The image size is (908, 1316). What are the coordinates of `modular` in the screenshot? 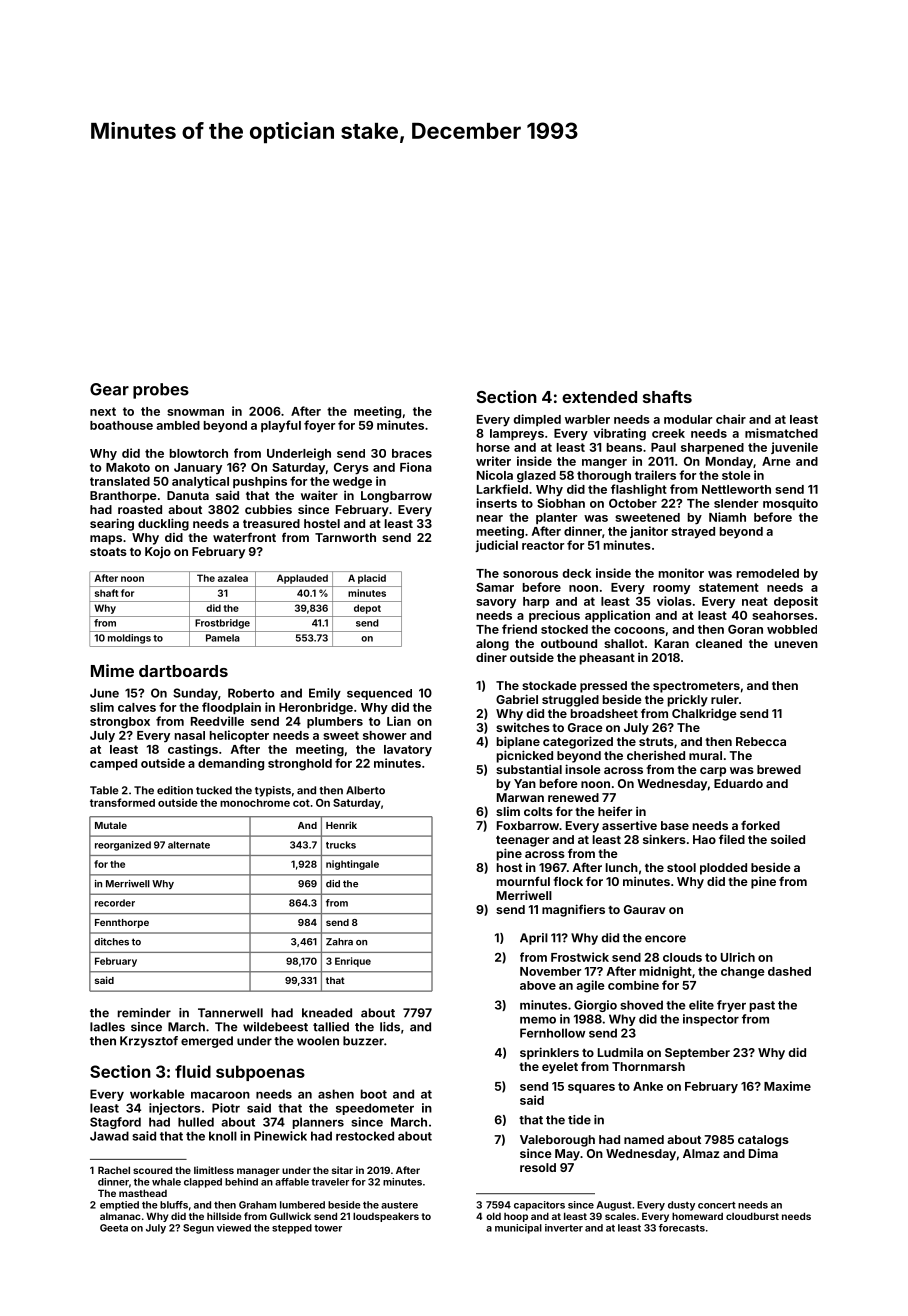 It's located at (688, 419).
